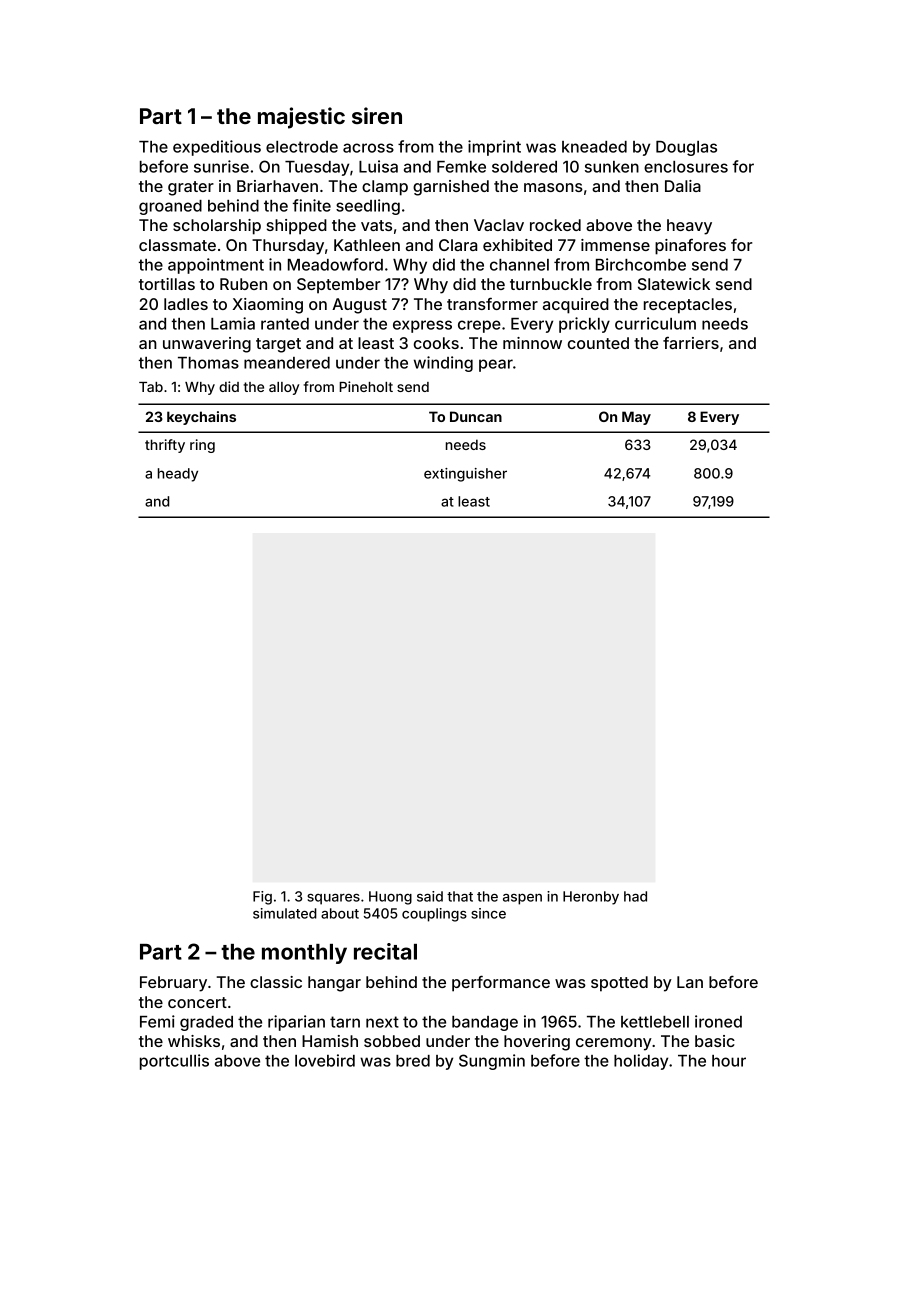 Image resolution: width=908 pixels, height=1316 pixels. What do you see at coordinates (465, 475) in the screenshot?
I see `extinguisher` at bounding box center [465, 475].
